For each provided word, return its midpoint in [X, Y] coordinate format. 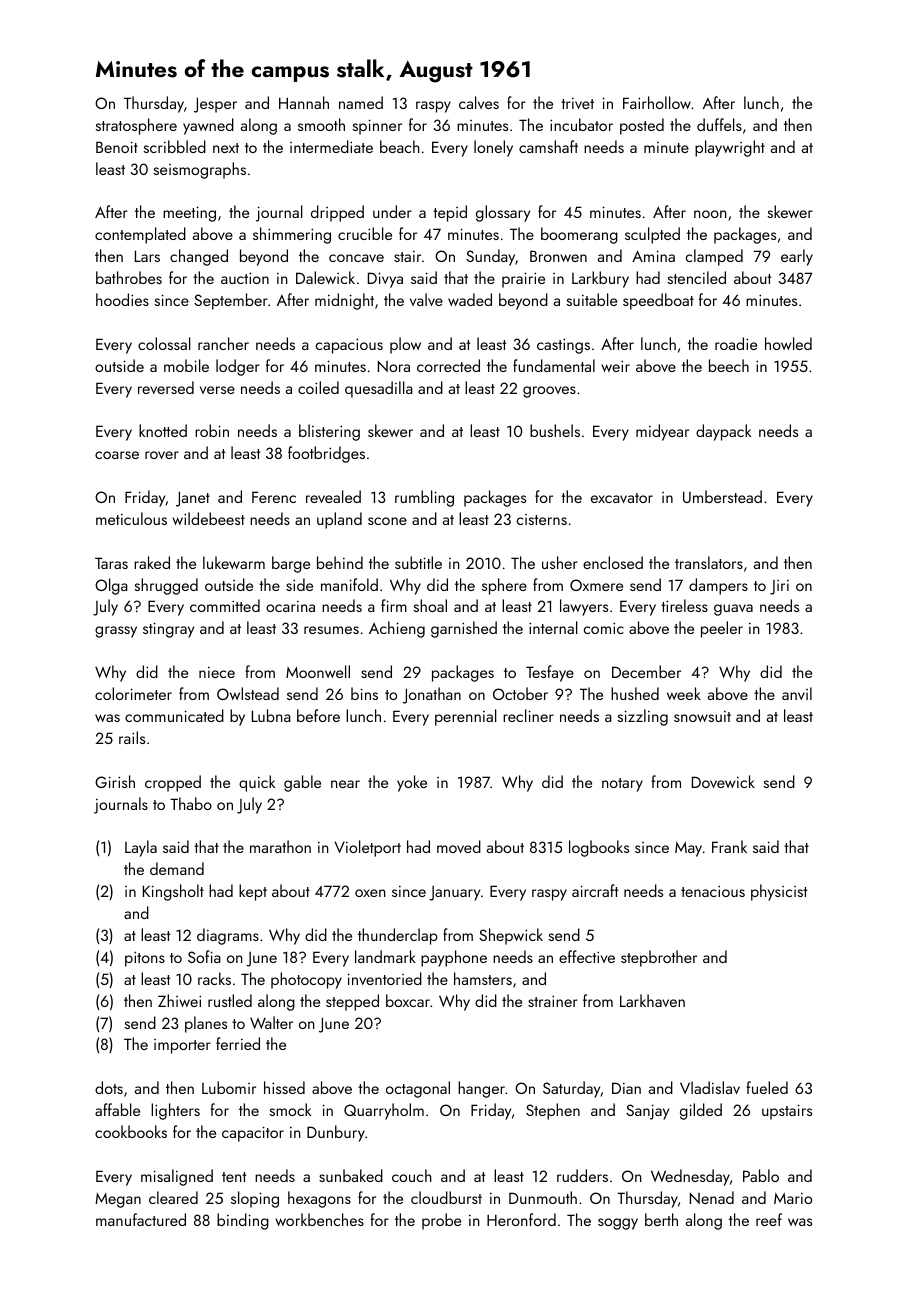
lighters [175, 1111]
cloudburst [446, 1197]
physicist [779, 892]
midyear [662, 432]
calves [479, 102]
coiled [318, 387]
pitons [145, 959]
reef [769, 1219]
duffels [719, 124]
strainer [553, 1001]
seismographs [199, 170]
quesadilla [379, 389]
